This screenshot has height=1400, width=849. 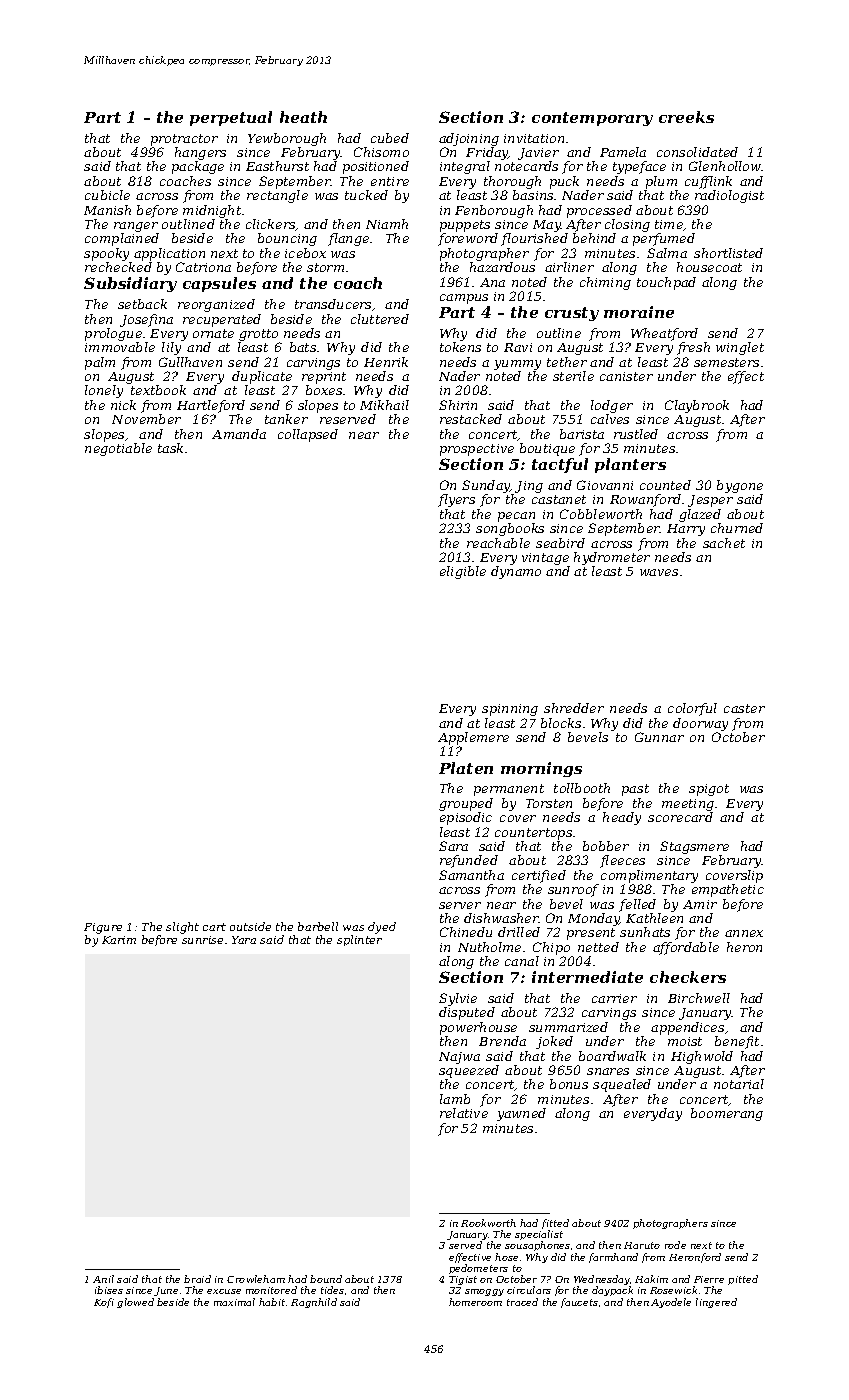 What do you see at coordinates (466, 768) in the screenshot?
I see `Platen` at bounding box center [466, 768].
